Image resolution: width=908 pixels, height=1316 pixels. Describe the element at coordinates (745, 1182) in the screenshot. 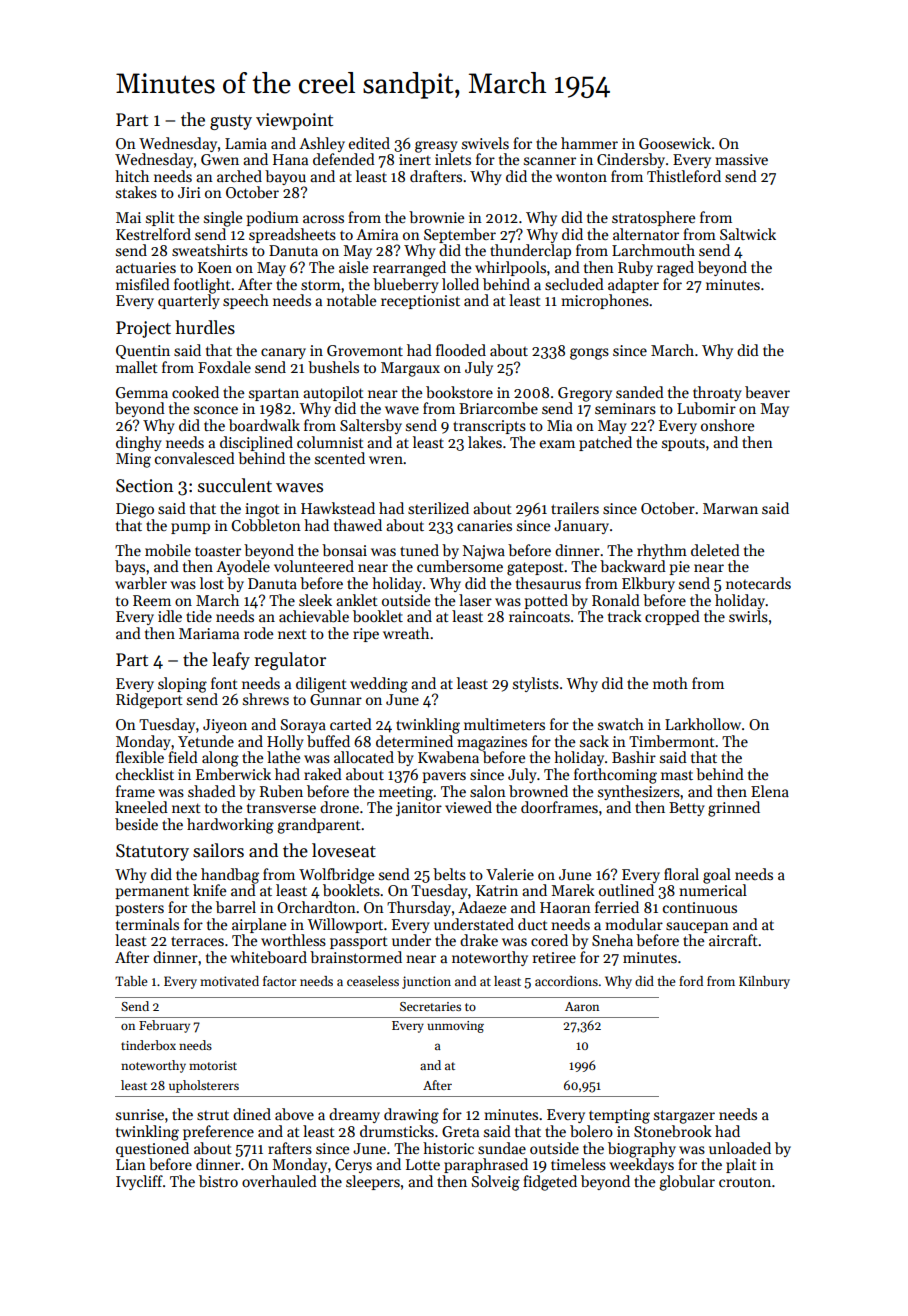

I see `crouton` at that location.
